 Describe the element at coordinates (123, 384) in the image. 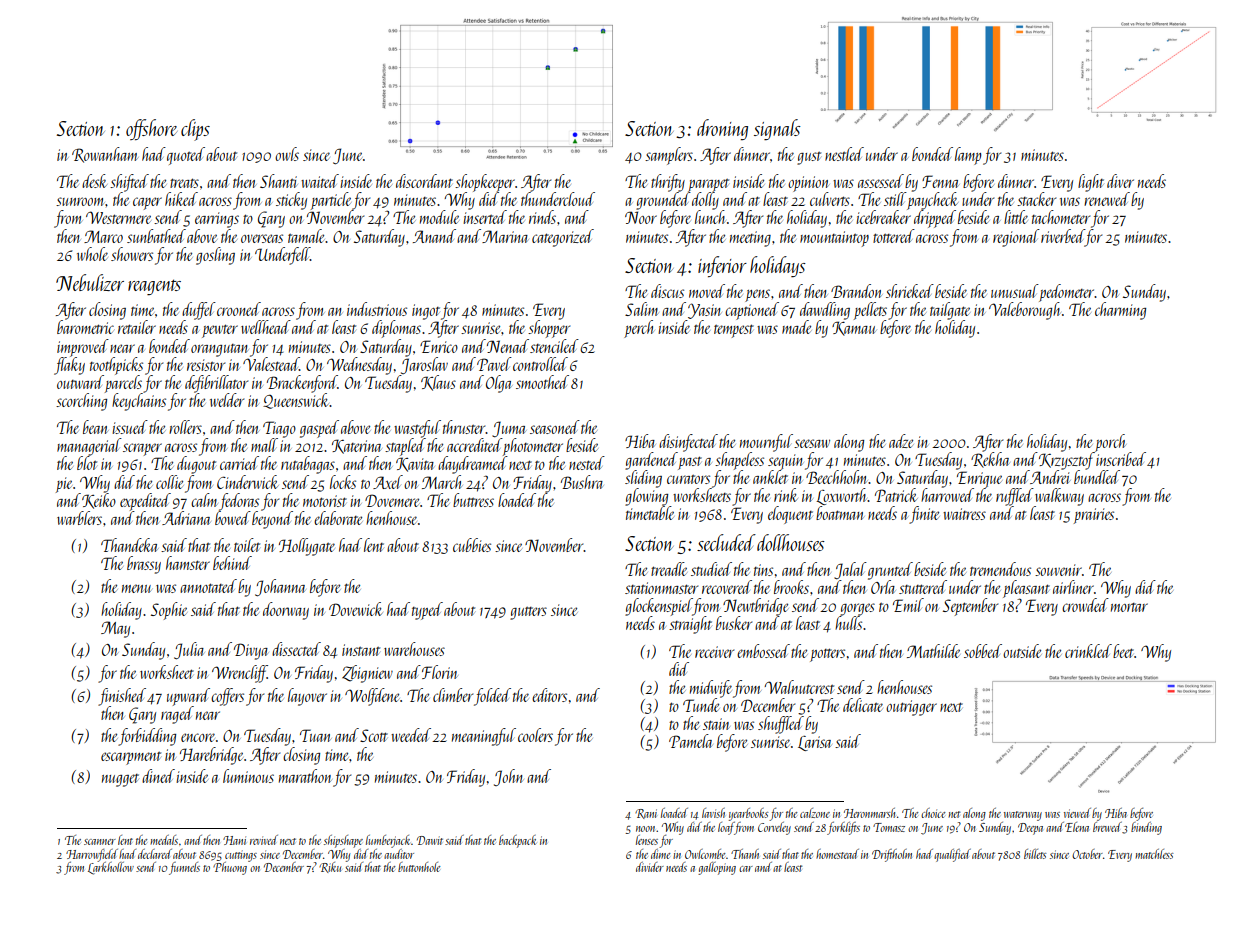

I see `parcels` at that location.
